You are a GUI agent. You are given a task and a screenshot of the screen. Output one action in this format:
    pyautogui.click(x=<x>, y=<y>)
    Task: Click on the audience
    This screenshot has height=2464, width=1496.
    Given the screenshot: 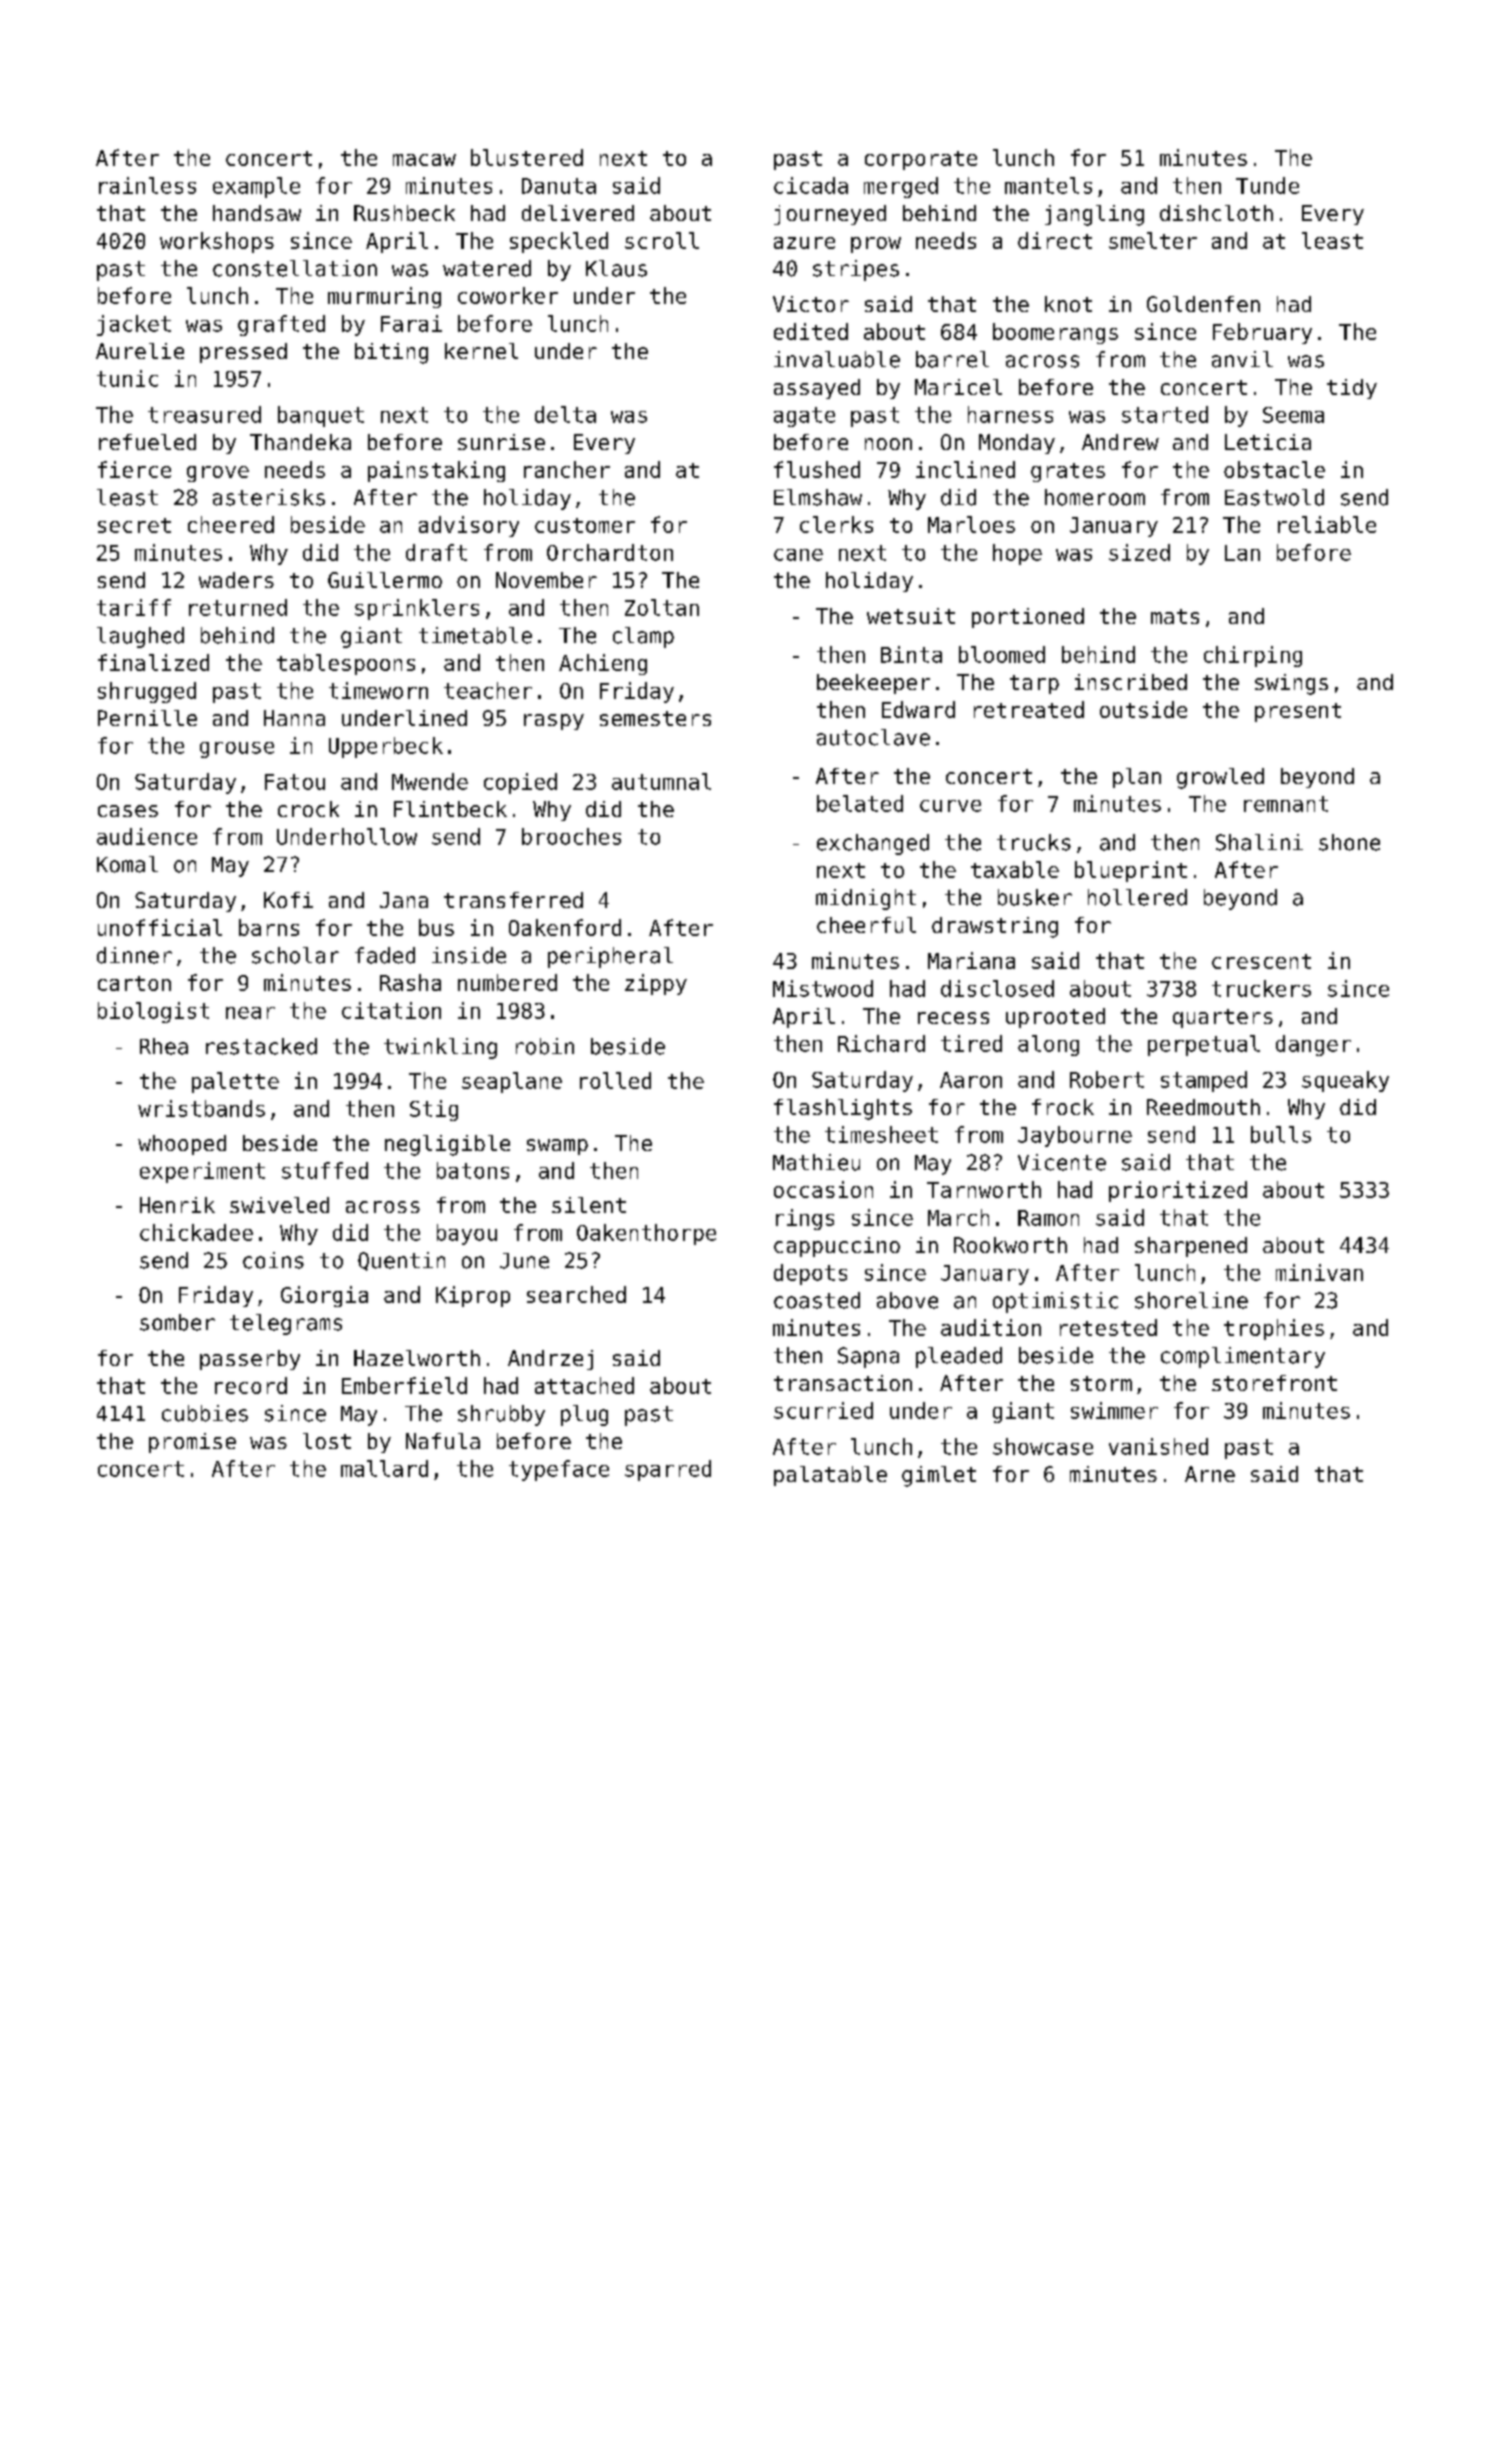 What is the action you would take?
    pyautogui.click(x=147, y=836)
